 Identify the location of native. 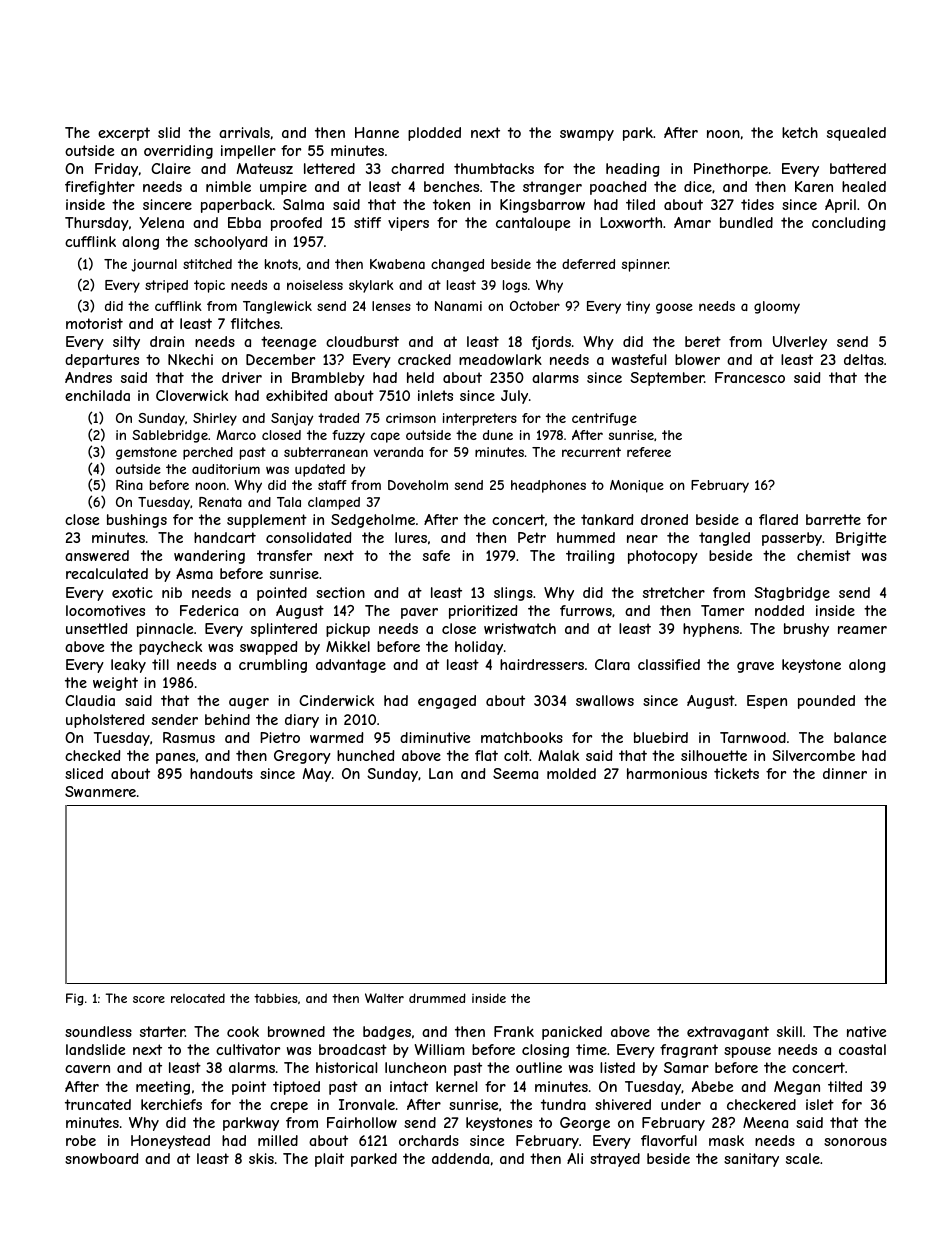
(866, 1031).
